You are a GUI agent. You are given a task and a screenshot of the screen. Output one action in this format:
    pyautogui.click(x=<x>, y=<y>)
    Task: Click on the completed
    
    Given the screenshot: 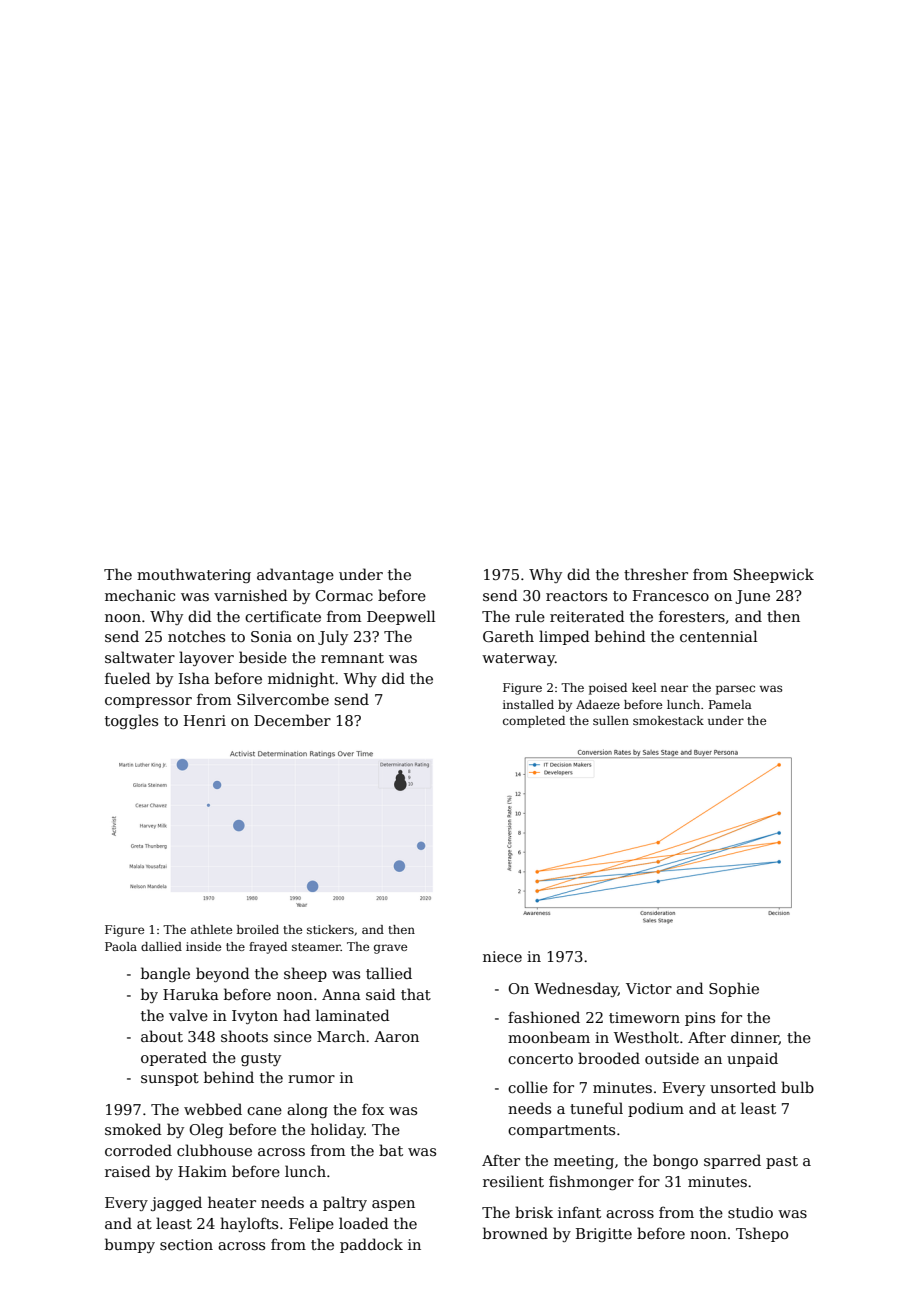 What is the action you would take?
    pyautogui.click(x=534, y=722)
